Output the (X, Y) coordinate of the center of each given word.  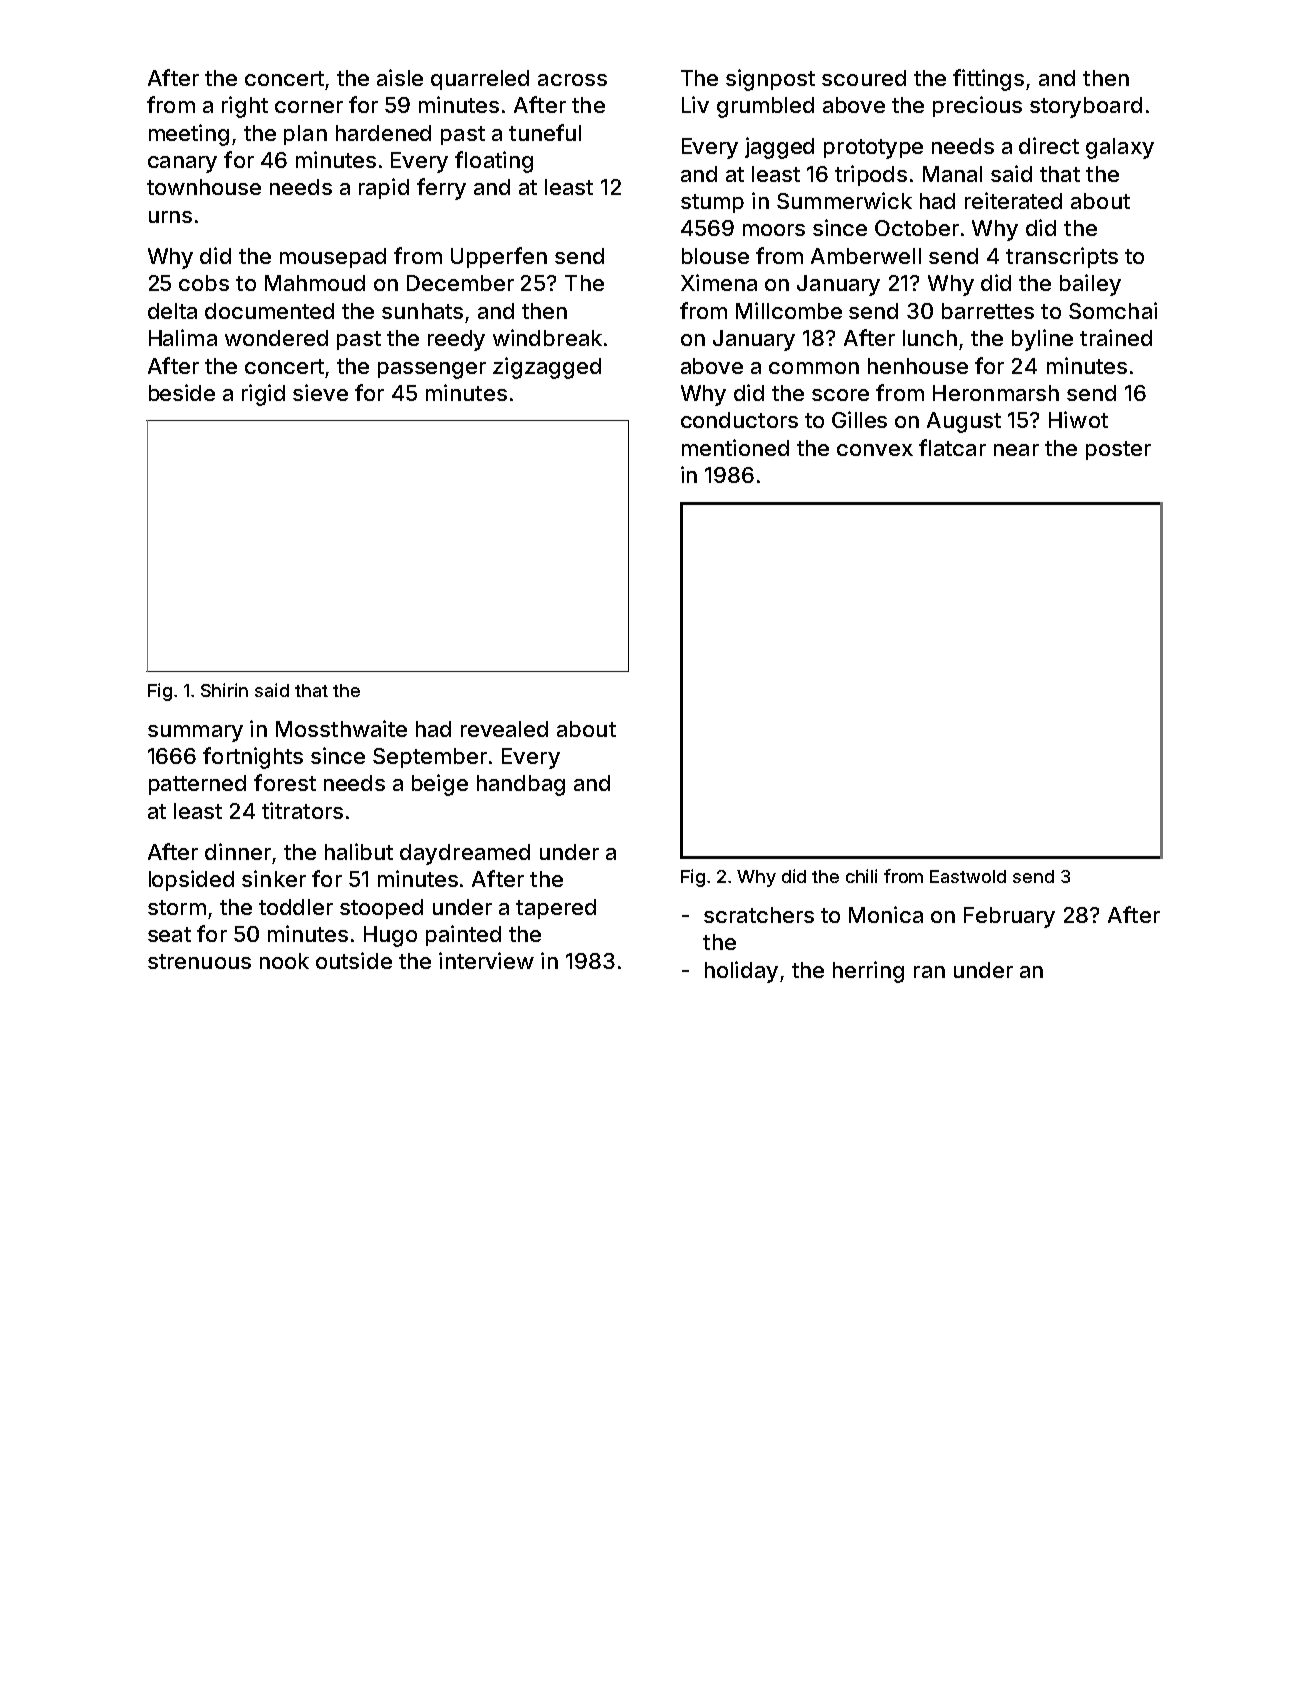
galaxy (1120, 148)
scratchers (759, 915)
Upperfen (499, 257)
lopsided (191, 880)
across (572, 80)
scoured (864, 78)
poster (1118, 450)
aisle (400, 77)
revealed (504, 729)
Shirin (224, 690)
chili (861, 876)
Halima (183, 337)
